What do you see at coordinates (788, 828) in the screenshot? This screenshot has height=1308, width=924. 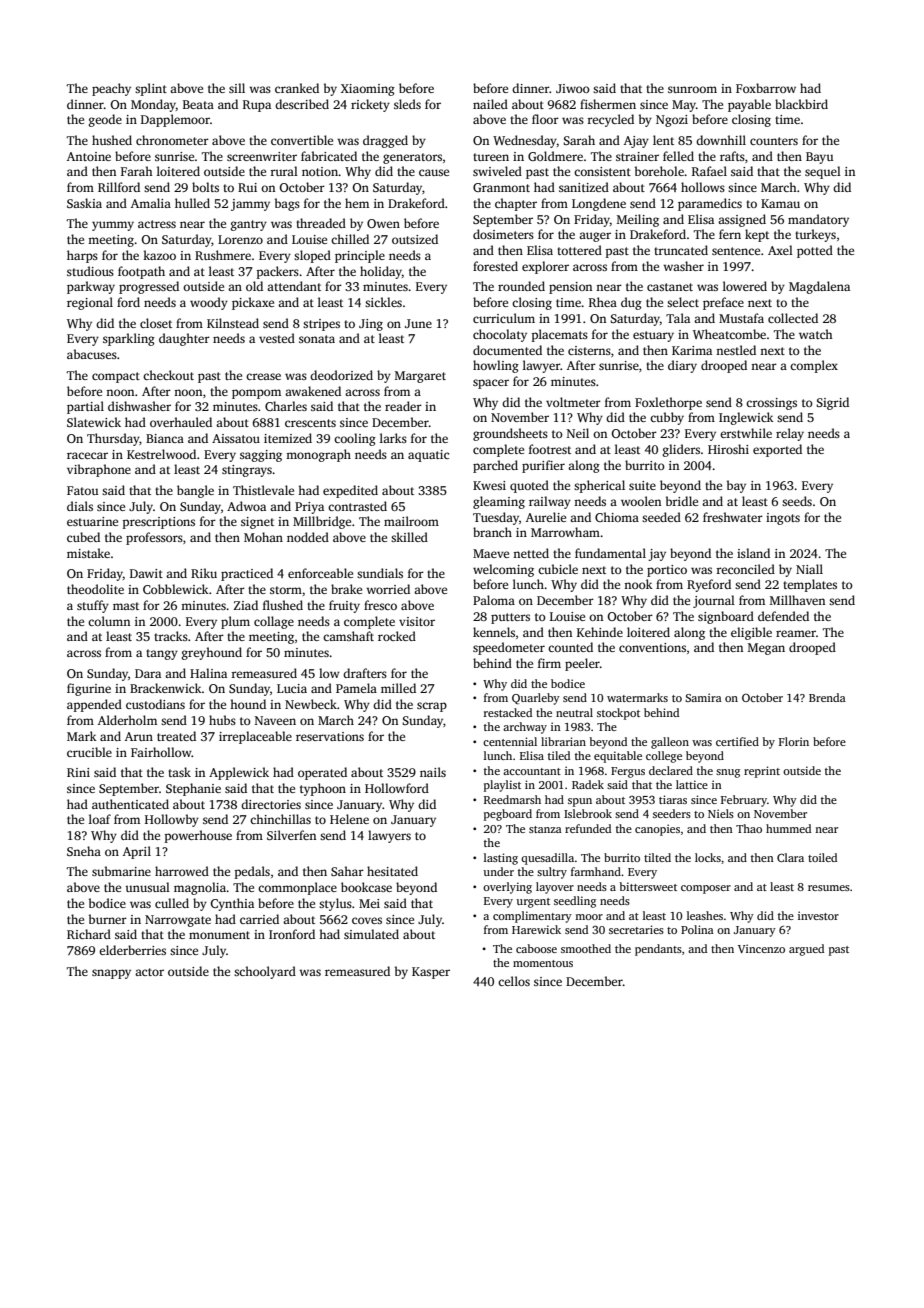 I see `hummed` at bounding box center [788, 828].
